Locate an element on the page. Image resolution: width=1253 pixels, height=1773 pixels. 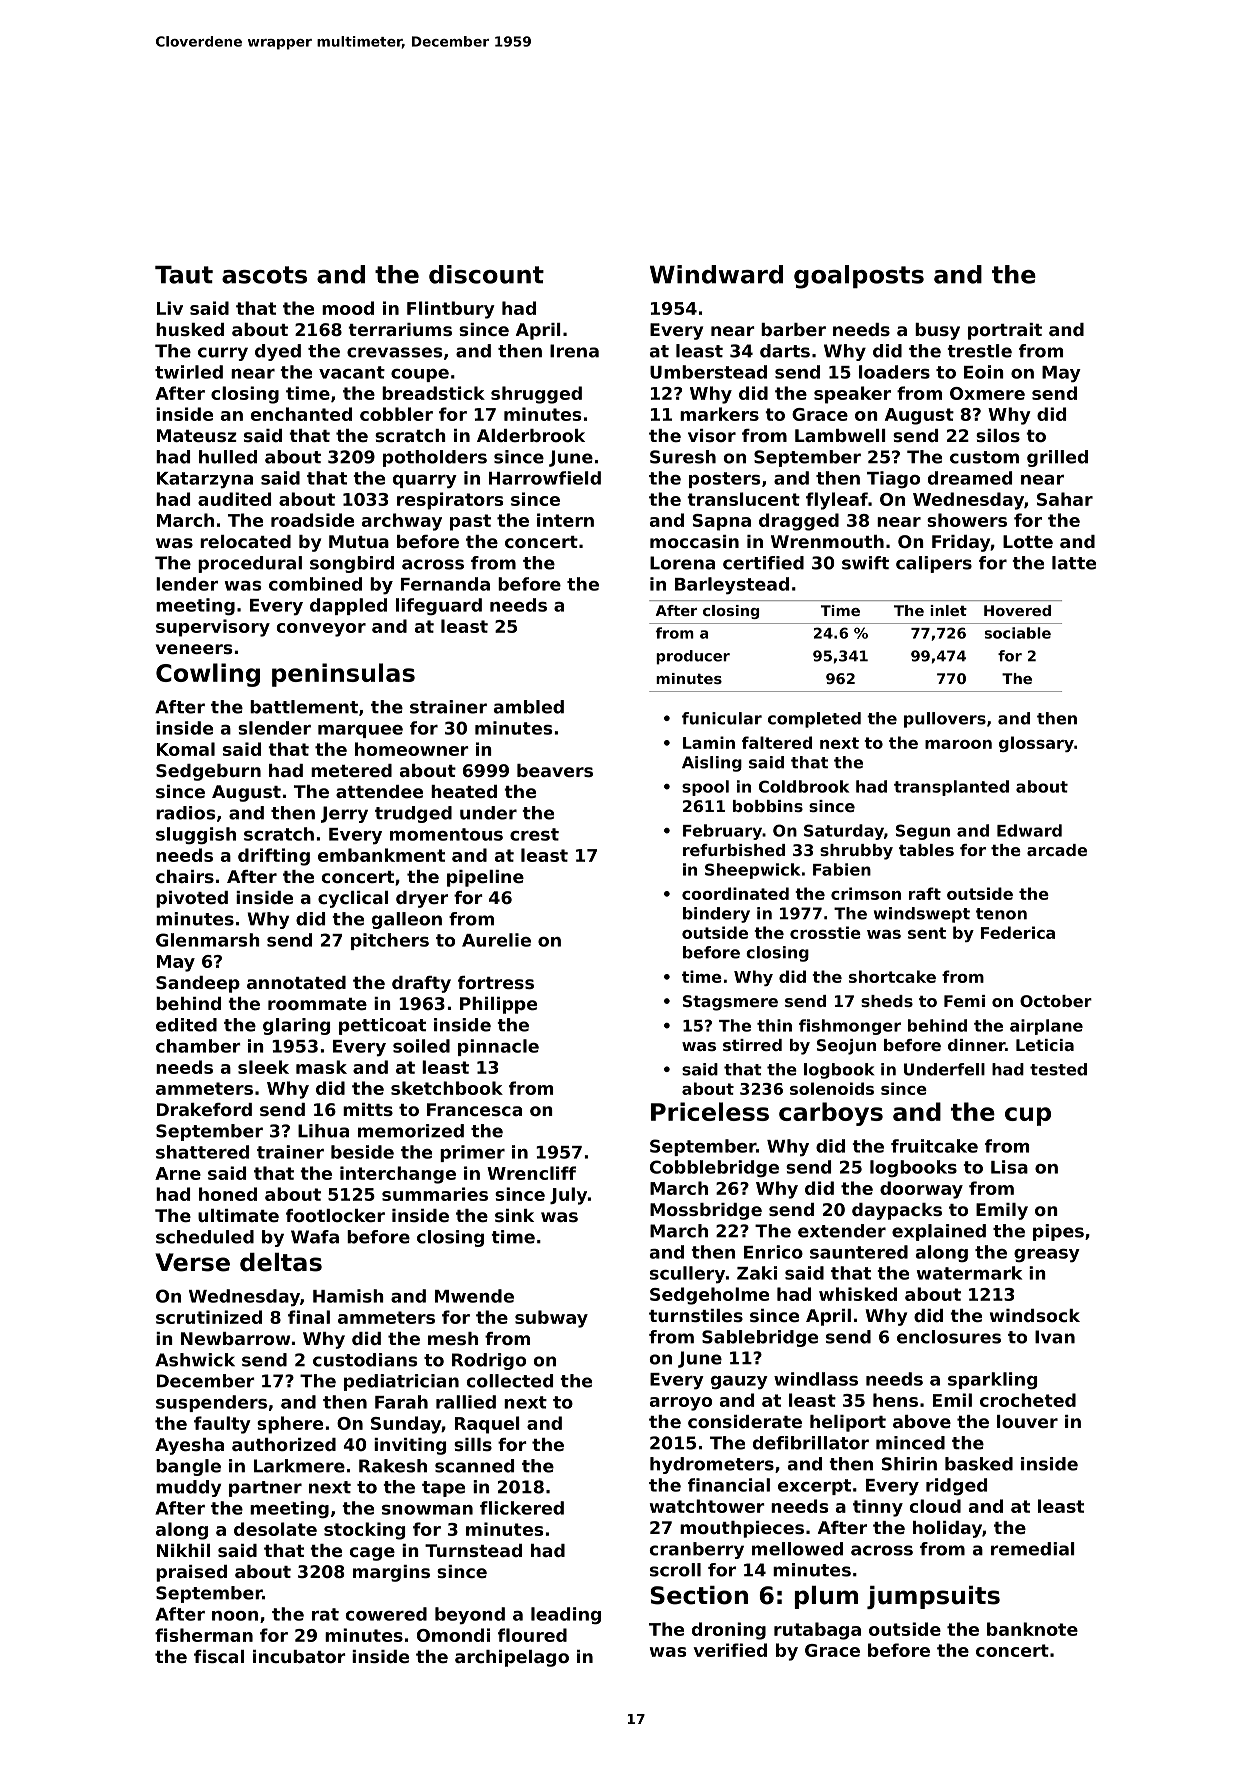
turnstiles is located at coordinates (696, 1315).
